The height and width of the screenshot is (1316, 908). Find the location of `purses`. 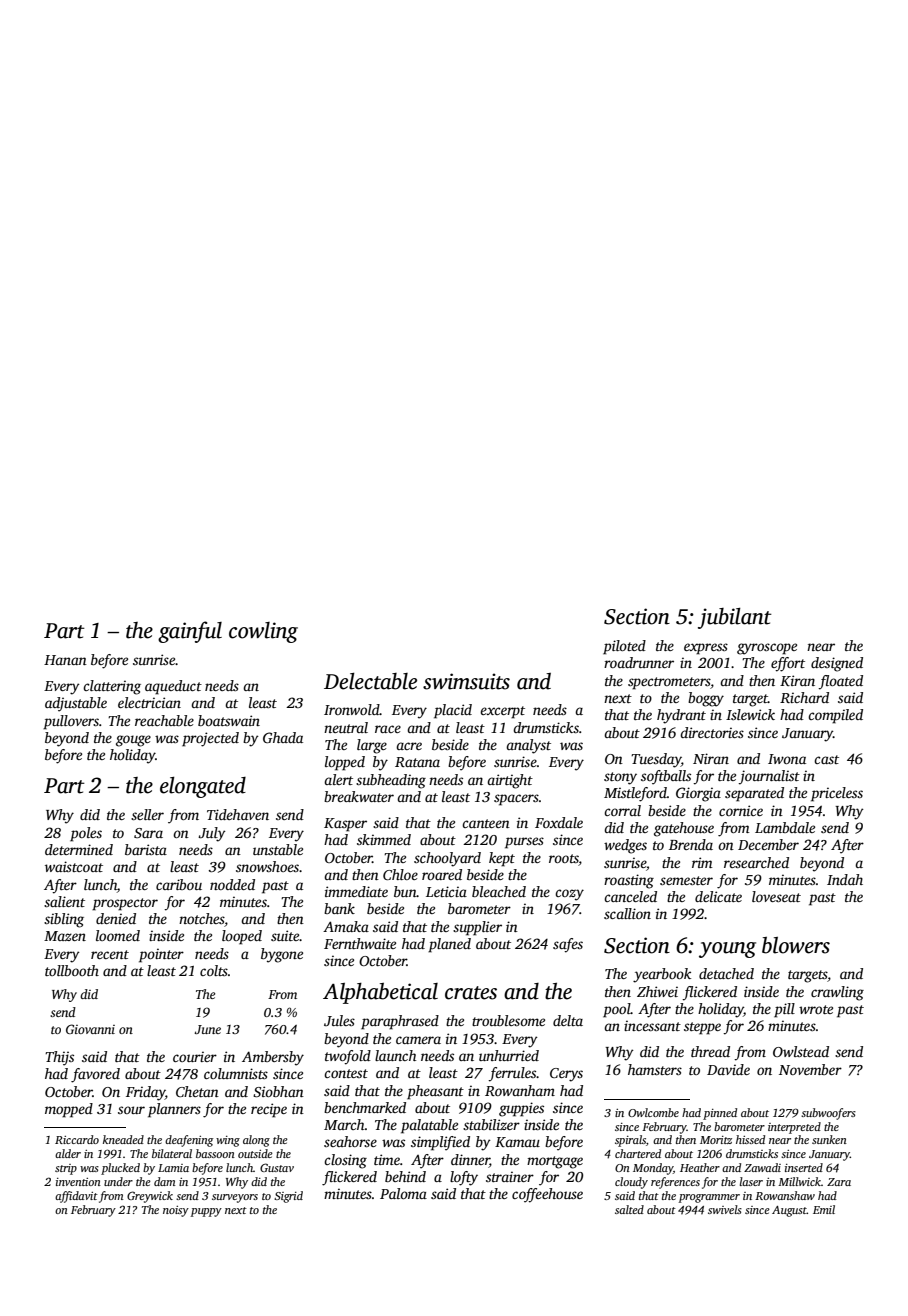

purses is located at coordinates (524, 843).
